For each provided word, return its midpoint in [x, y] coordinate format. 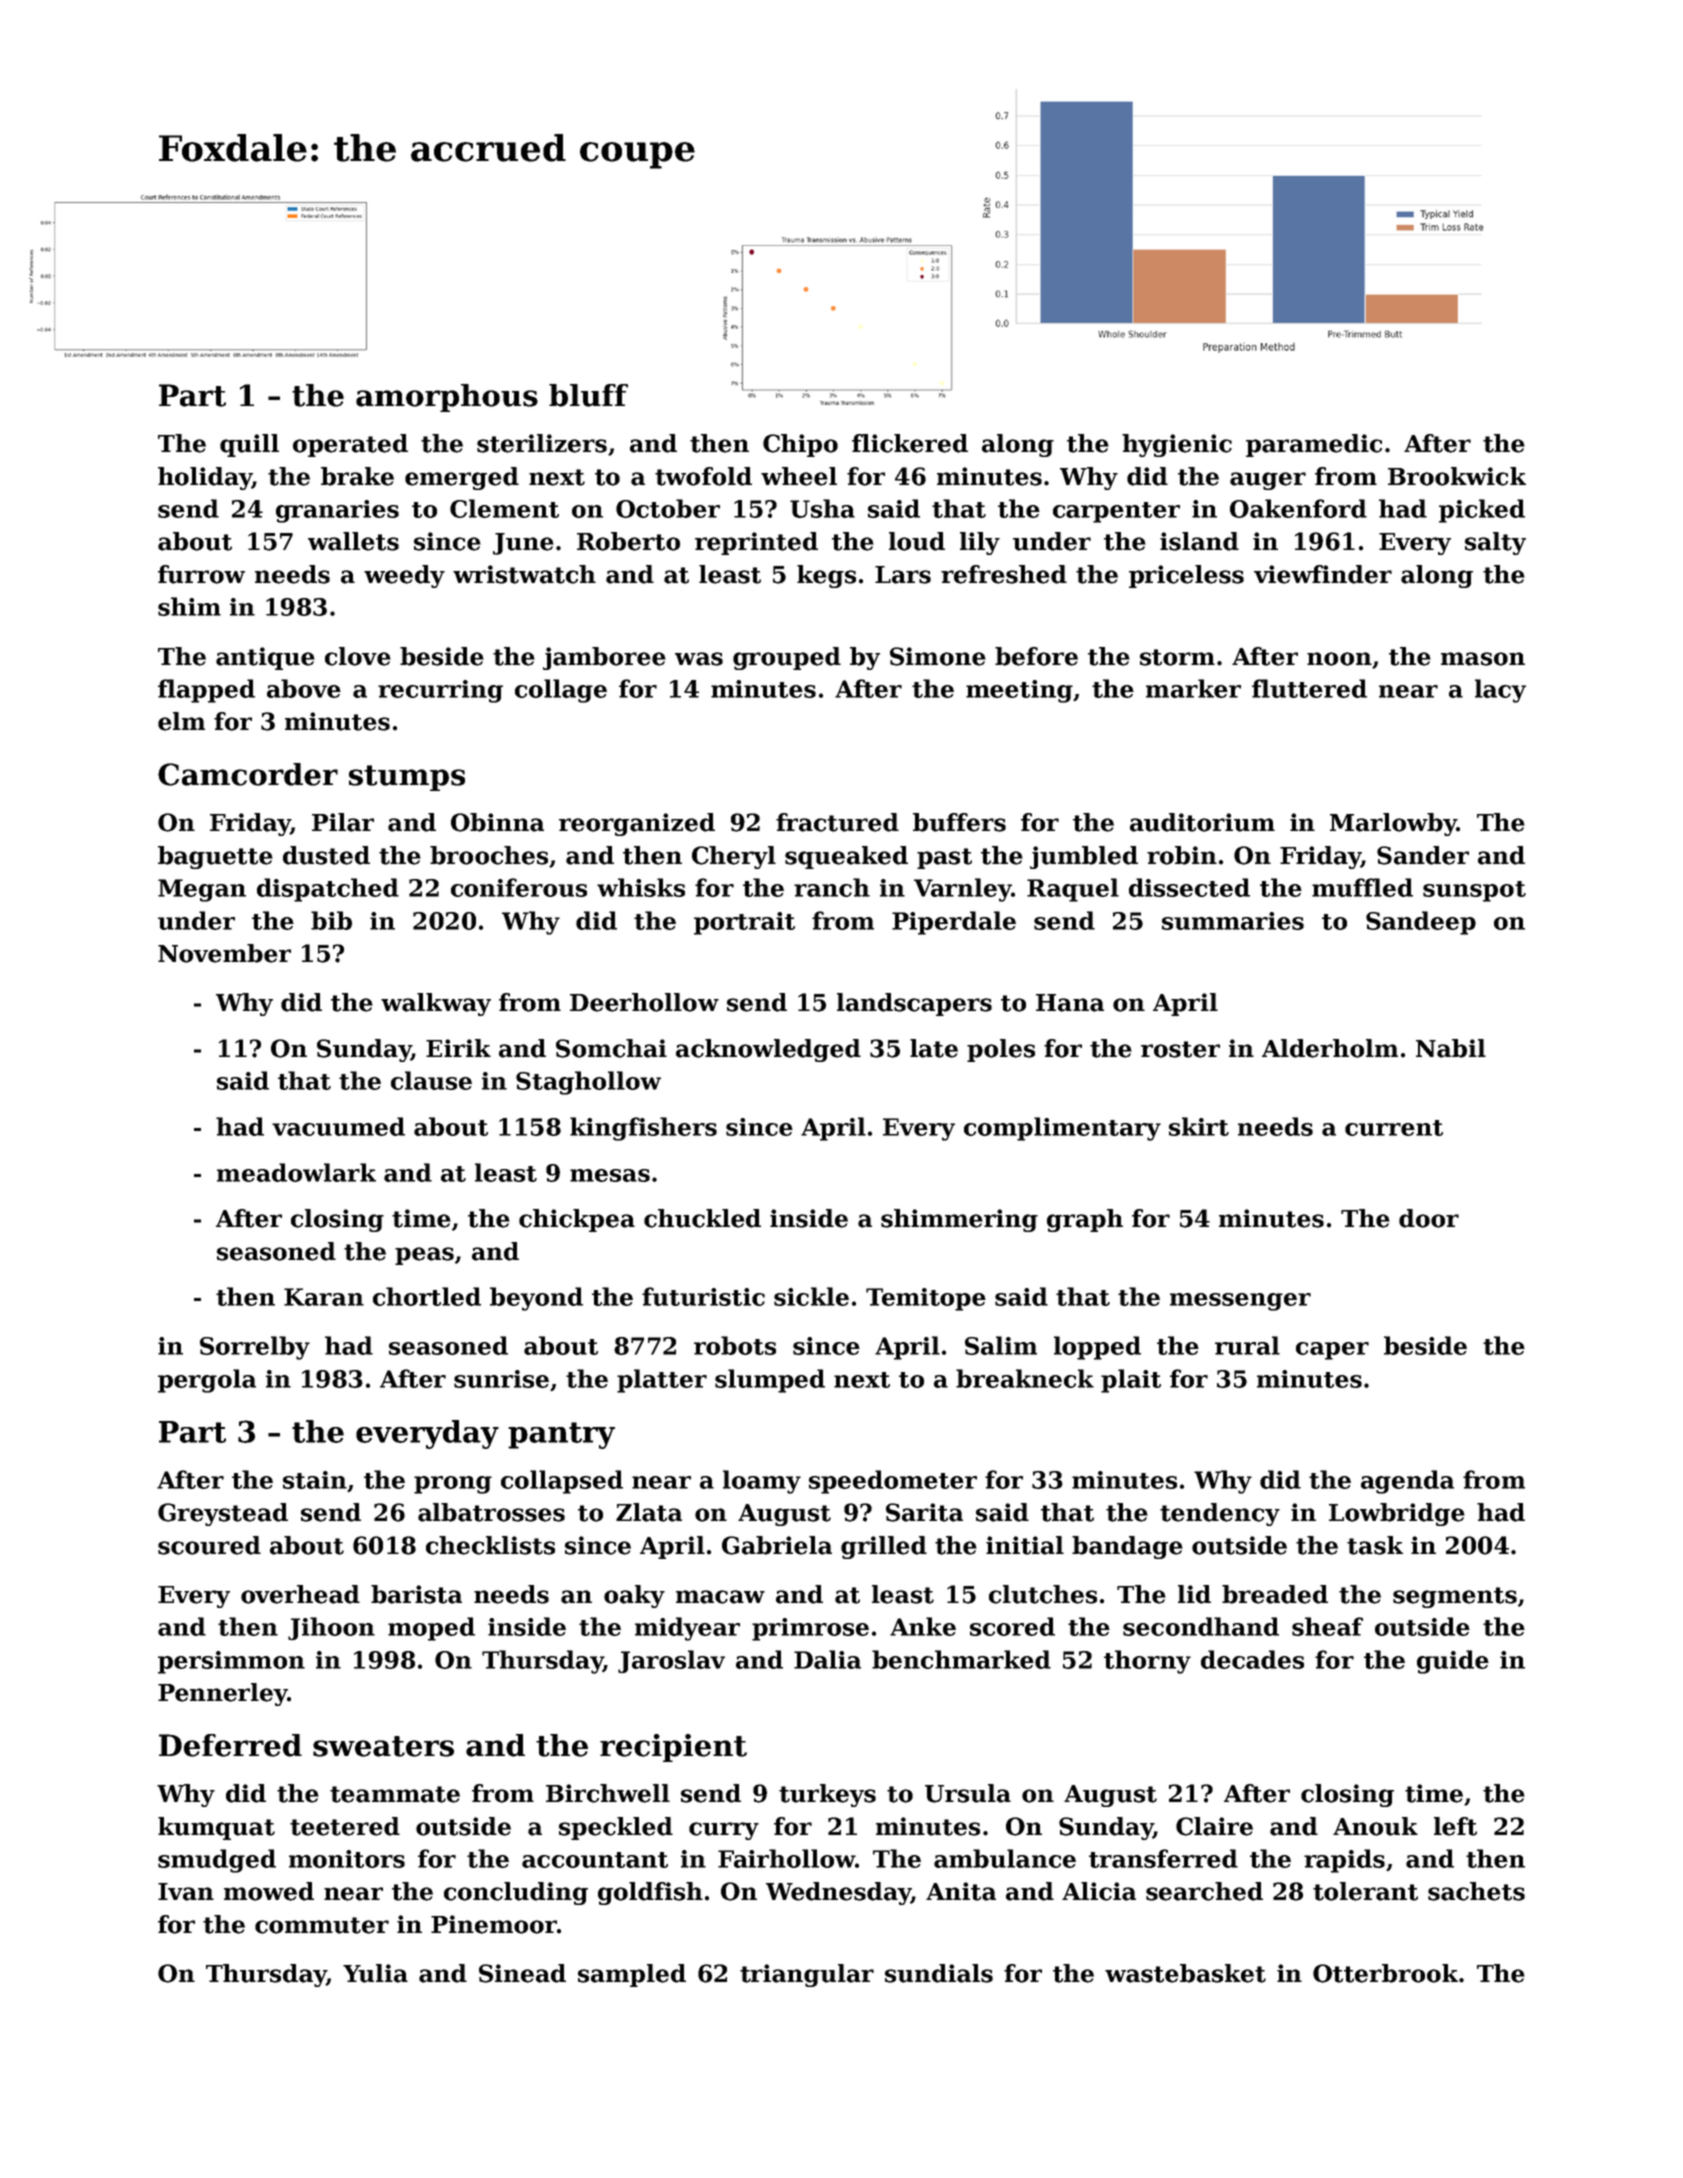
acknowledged [768, 1050]
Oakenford [1298, 508]
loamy [762, 1482]
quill [249, 445]
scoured [209, 1545]
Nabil [1451, 1048]
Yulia [375, 1973]
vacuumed [338, 1126]
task [1375, 1545]
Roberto [628, 541]
